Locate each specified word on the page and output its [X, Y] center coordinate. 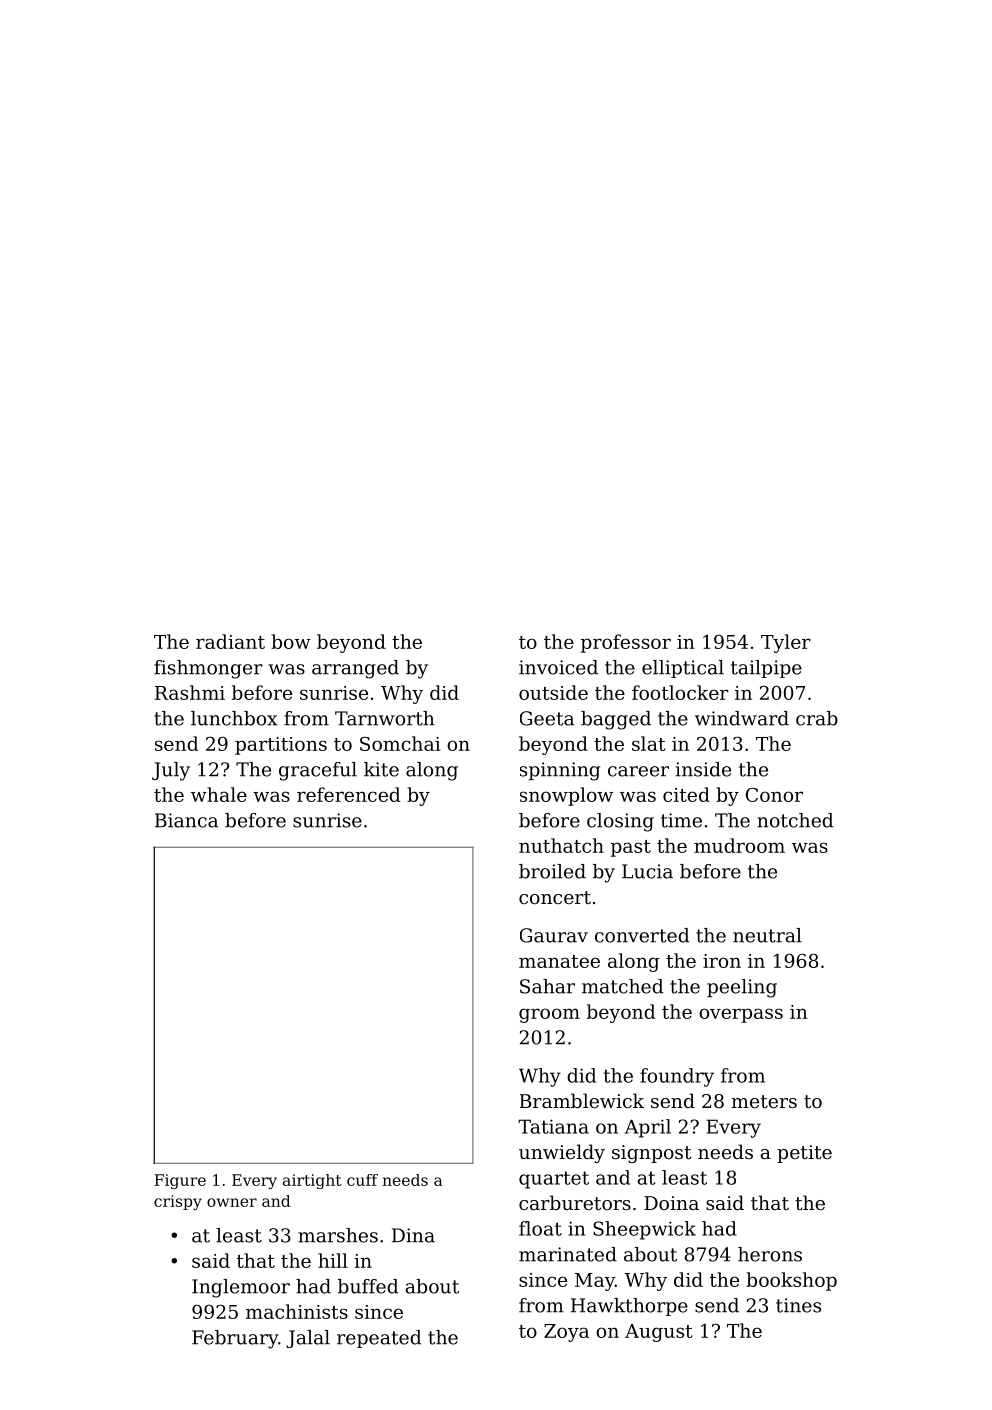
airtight [312, 1181]
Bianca [186, 820]
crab [817, 718]
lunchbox [234, 718]
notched [795, 820]
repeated [379, 1339]
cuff [362, 1180]
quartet [554, 1180]
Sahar [547, 986]
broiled [552, 871]
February [235, 1339]
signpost [652, 1154]
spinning [560, 771]
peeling [742, 988]
